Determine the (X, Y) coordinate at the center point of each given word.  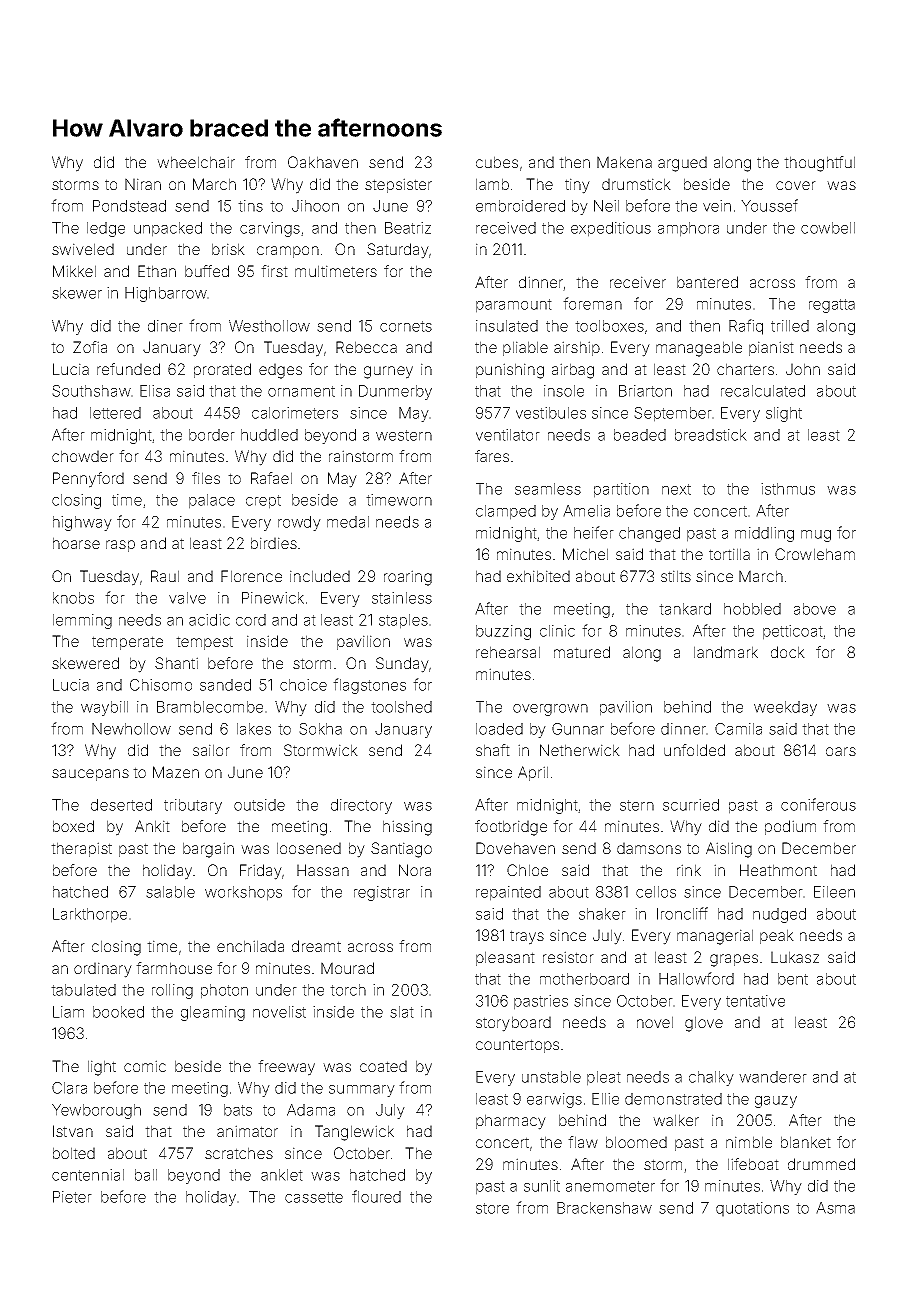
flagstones (369, 686)
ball (146, 1175)
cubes (497, 162)
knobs (73, 598)
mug (816, 536)
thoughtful (819, 164)
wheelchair (196, 162)
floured (376, 1196)
